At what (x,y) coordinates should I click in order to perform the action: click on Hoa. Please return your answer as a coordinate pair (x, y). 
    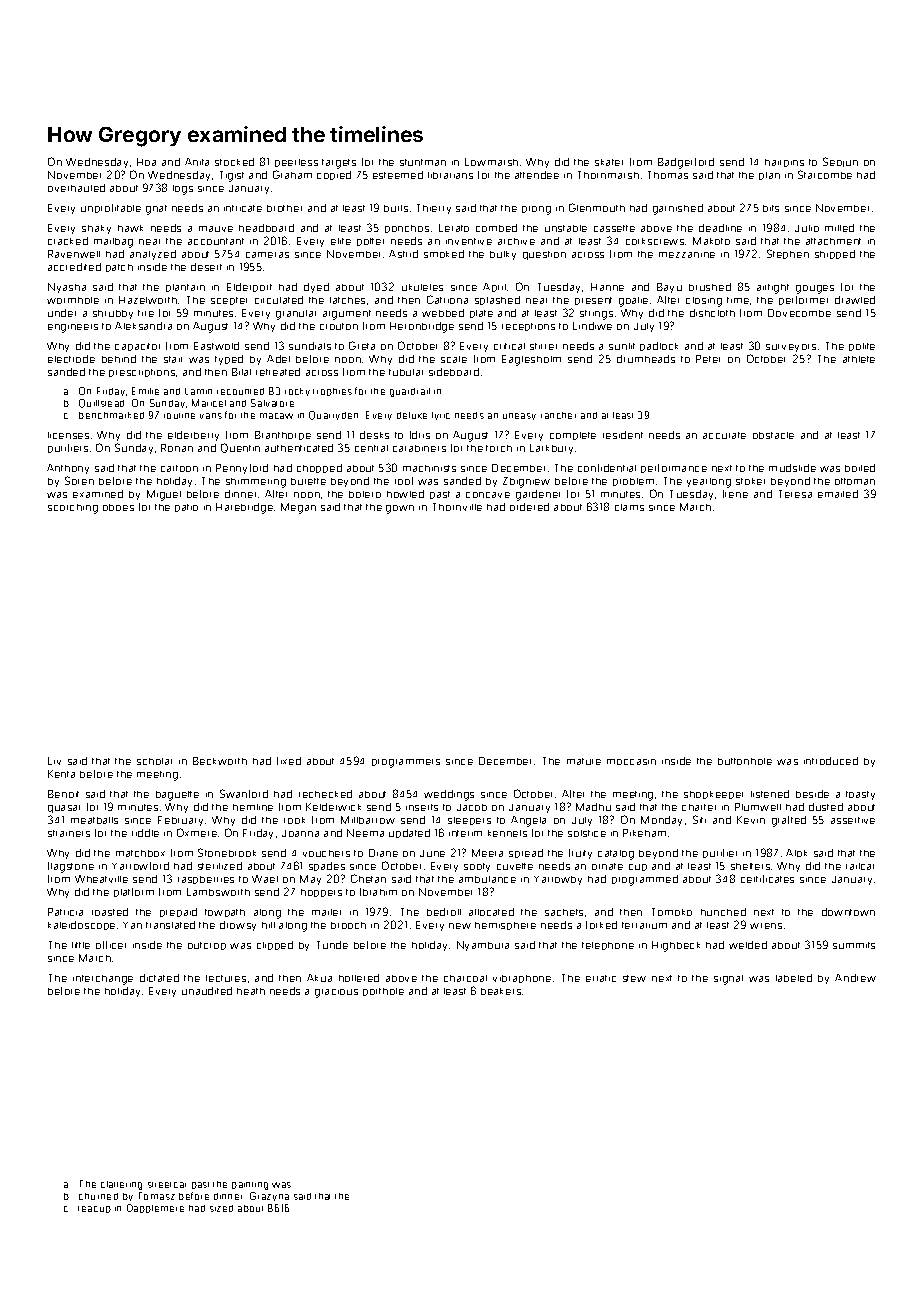
    Looking at the image, I should click on (146, 162).
